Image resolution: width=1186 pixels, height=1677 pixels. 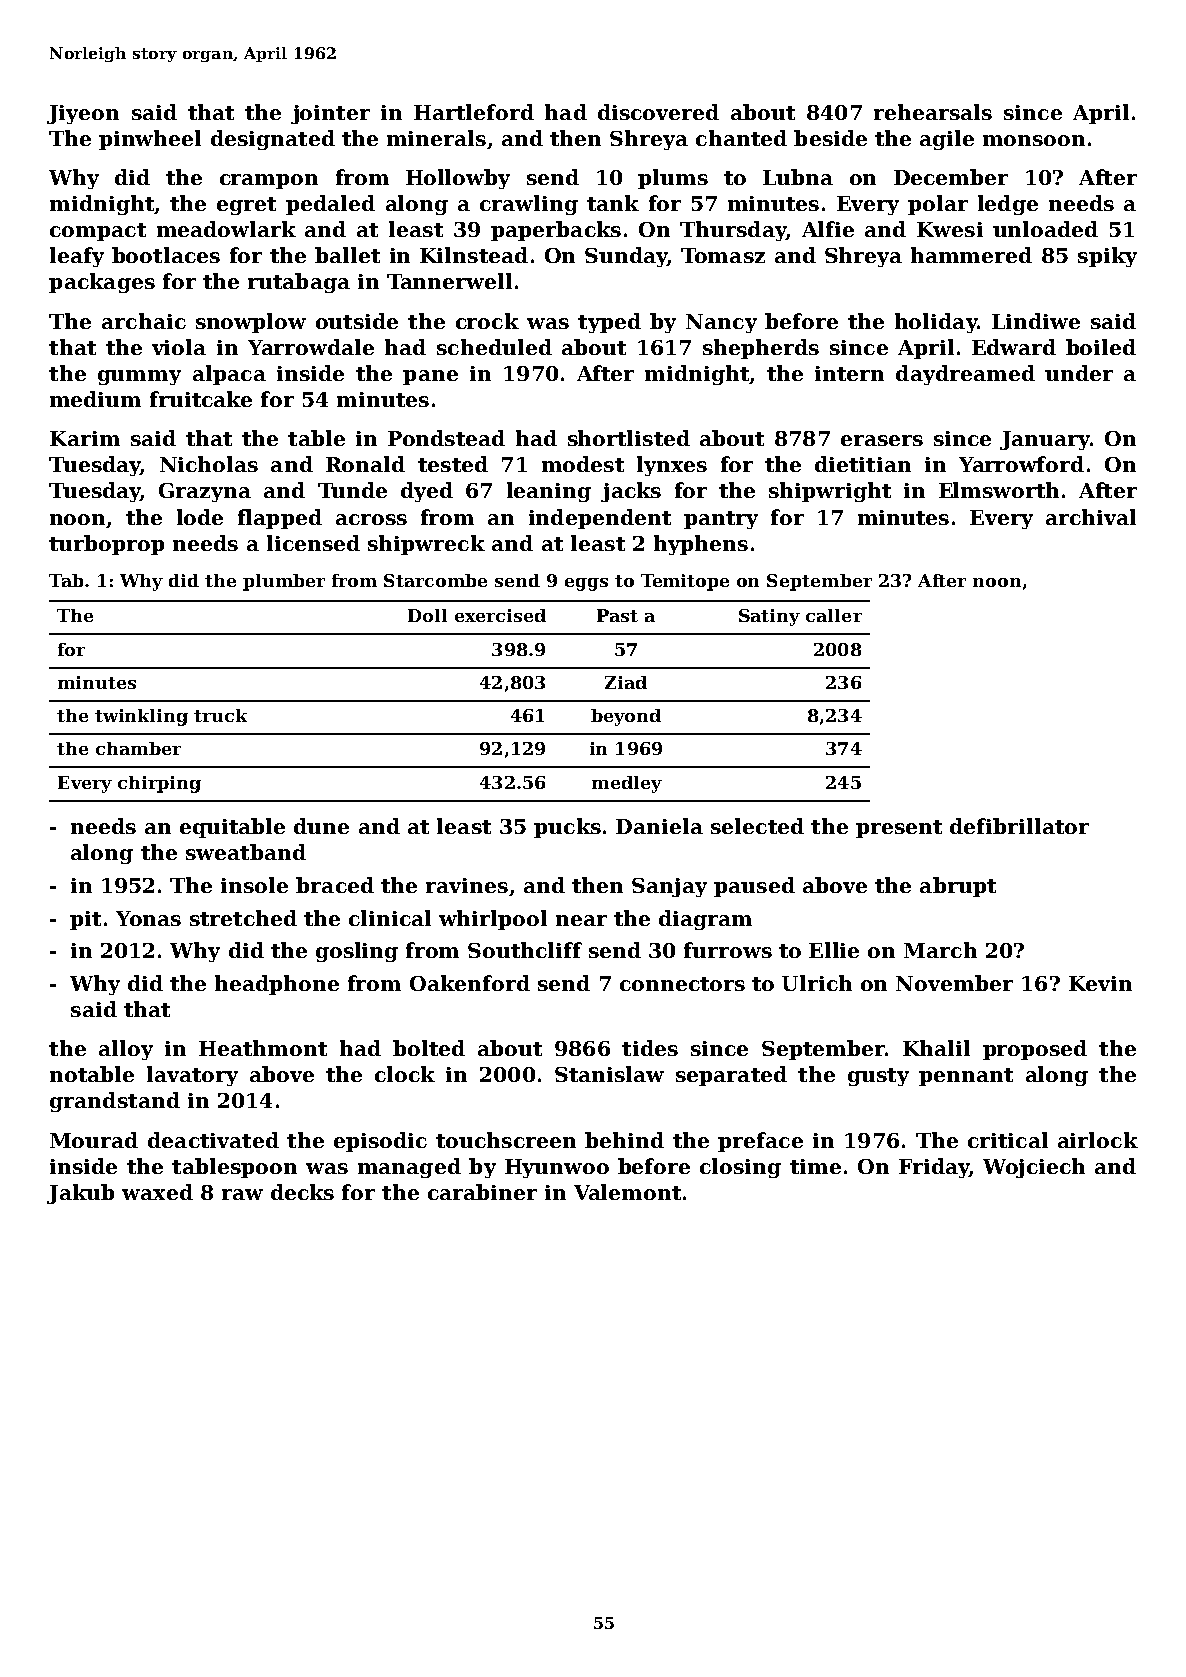 I want to click on agile, so click(x=947, y=140).
